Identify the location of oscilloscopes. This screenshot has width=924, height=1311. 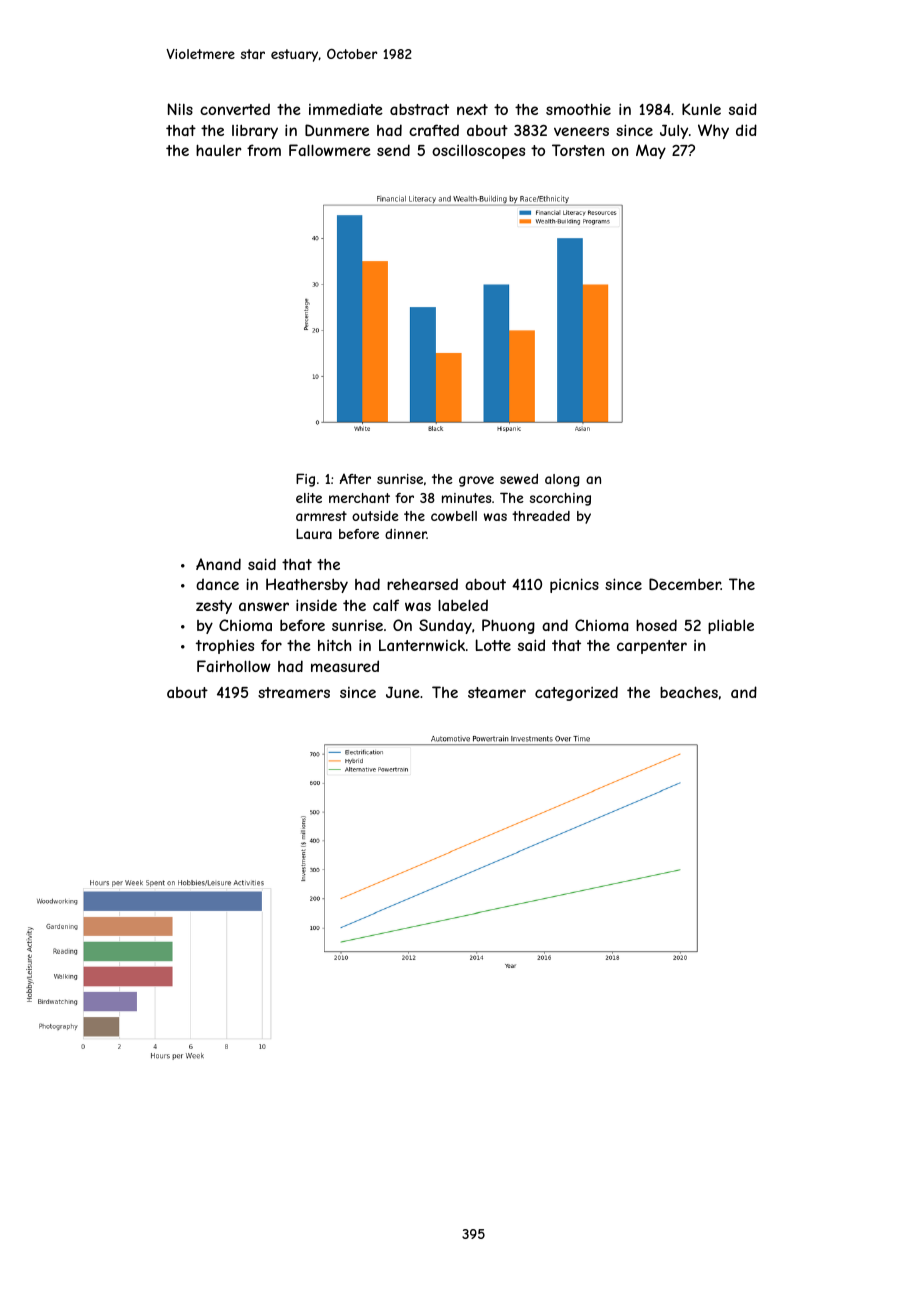
(478, 152).
